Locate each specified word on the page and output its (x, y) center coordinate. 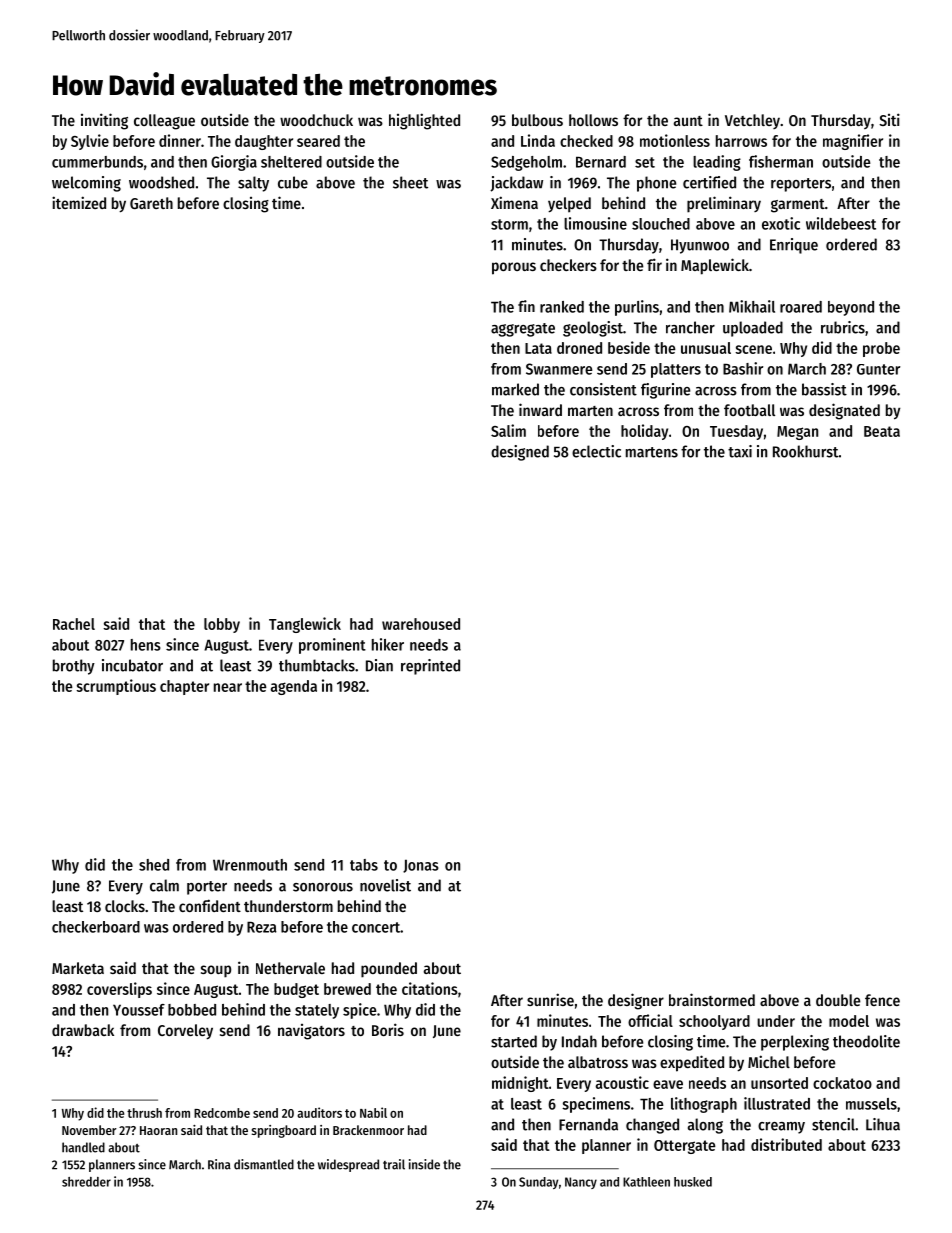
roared (801, 307)
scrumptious (116, 687)
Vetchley (752, 121)
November (89, 1130)
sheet (410, 182)
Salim (508, 430)
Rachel (74, 624)
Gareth (151, 203)
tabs (364, 865)
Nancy (581, 1183)
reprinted (430, 667)
